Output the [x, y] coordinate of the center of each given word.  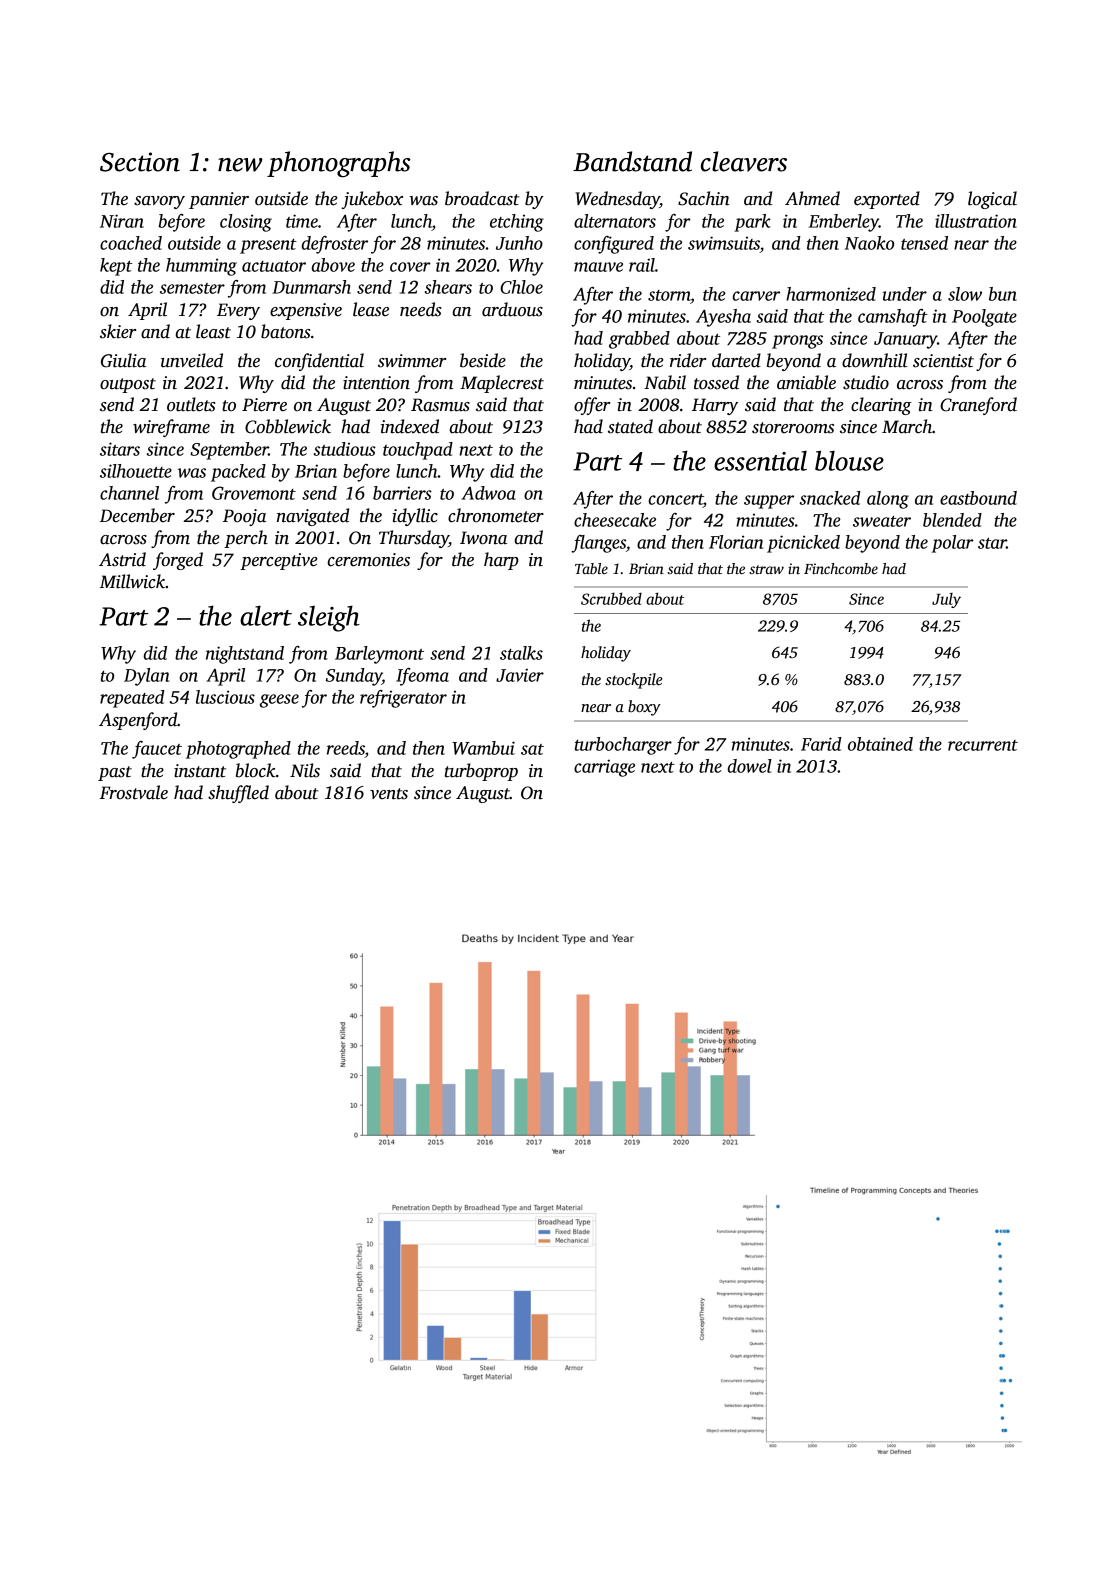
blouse [849, 460]
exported [887, 200]
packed [238, 473]
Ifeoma [422, 677]
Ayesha [723, 318]
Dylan [147, 677]
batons [285, 331]
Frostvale [134, 792]
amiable [806, 382]
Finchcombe [841, 568]
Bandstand [632, 161]
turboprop [481, 772]
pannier [219, 200]
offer [592, 406]
